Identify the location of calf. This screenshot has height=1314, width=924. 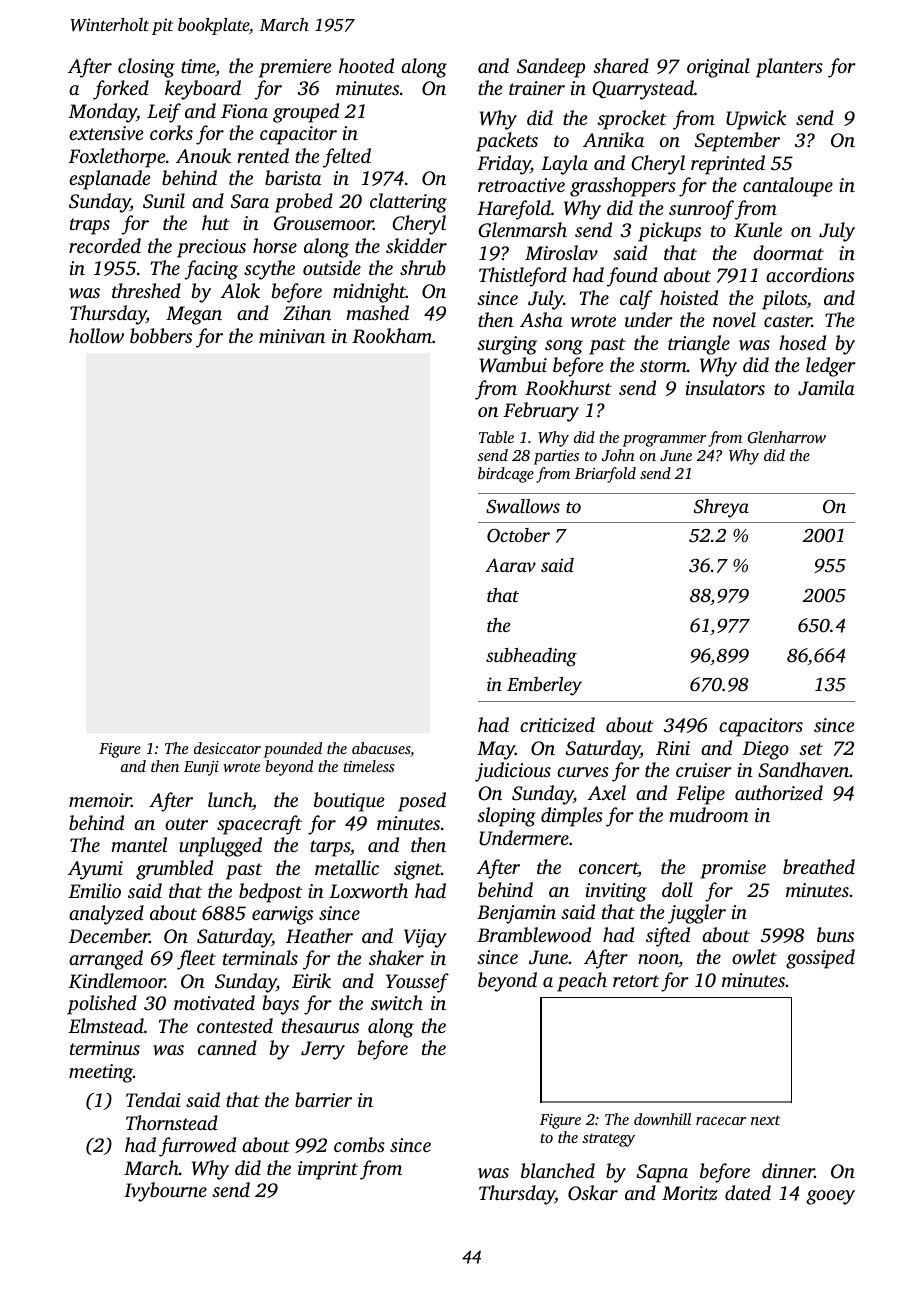
(636, 300).
